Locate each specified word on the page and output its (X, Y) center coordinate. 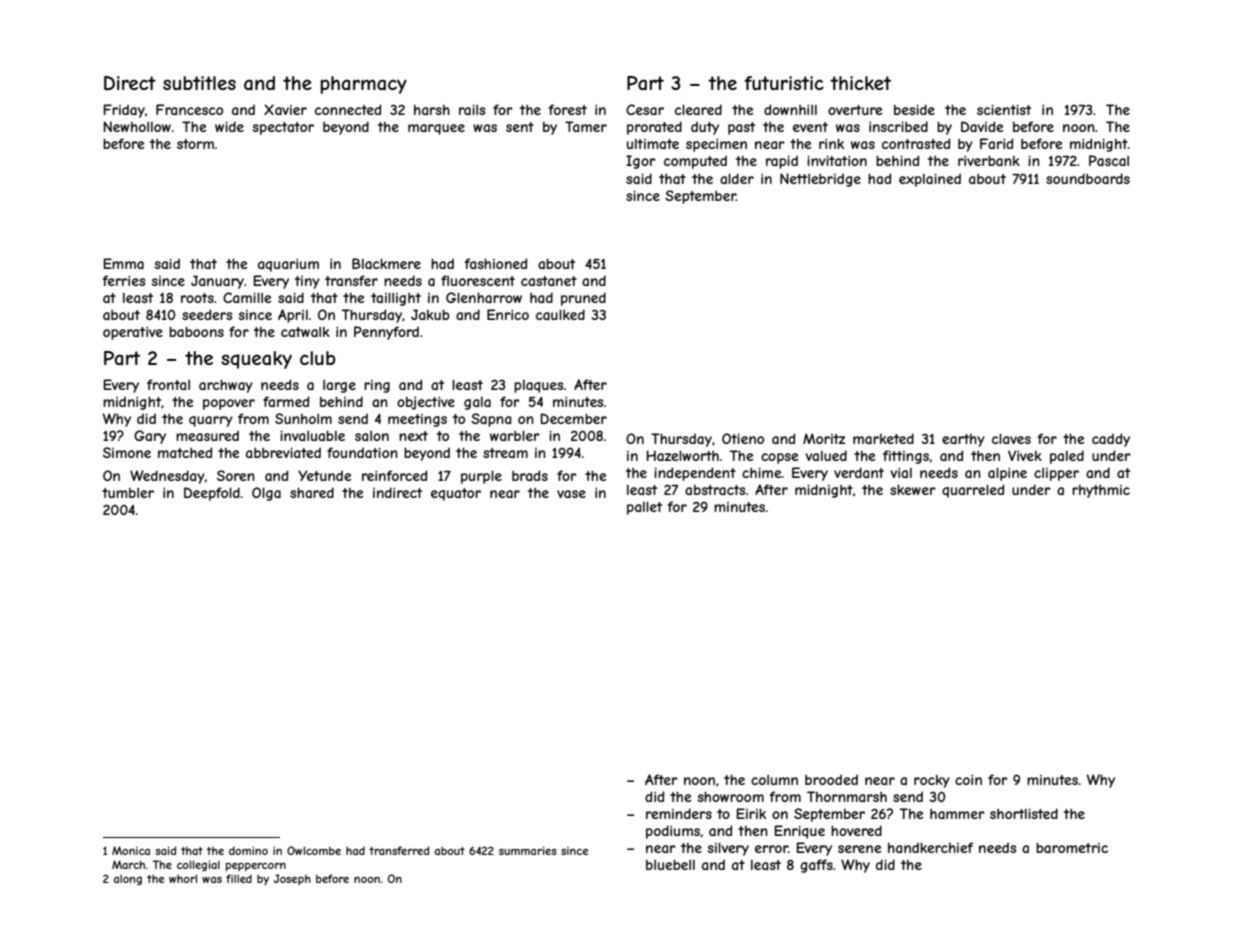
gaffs (816, 866)
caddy (1111, 440)
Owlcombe (314, 850)
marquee (436, 129)
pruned (583, 299)
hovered (856, 830)
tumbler (128, 493)
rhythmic (1101, 491)
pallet (644, 508)
